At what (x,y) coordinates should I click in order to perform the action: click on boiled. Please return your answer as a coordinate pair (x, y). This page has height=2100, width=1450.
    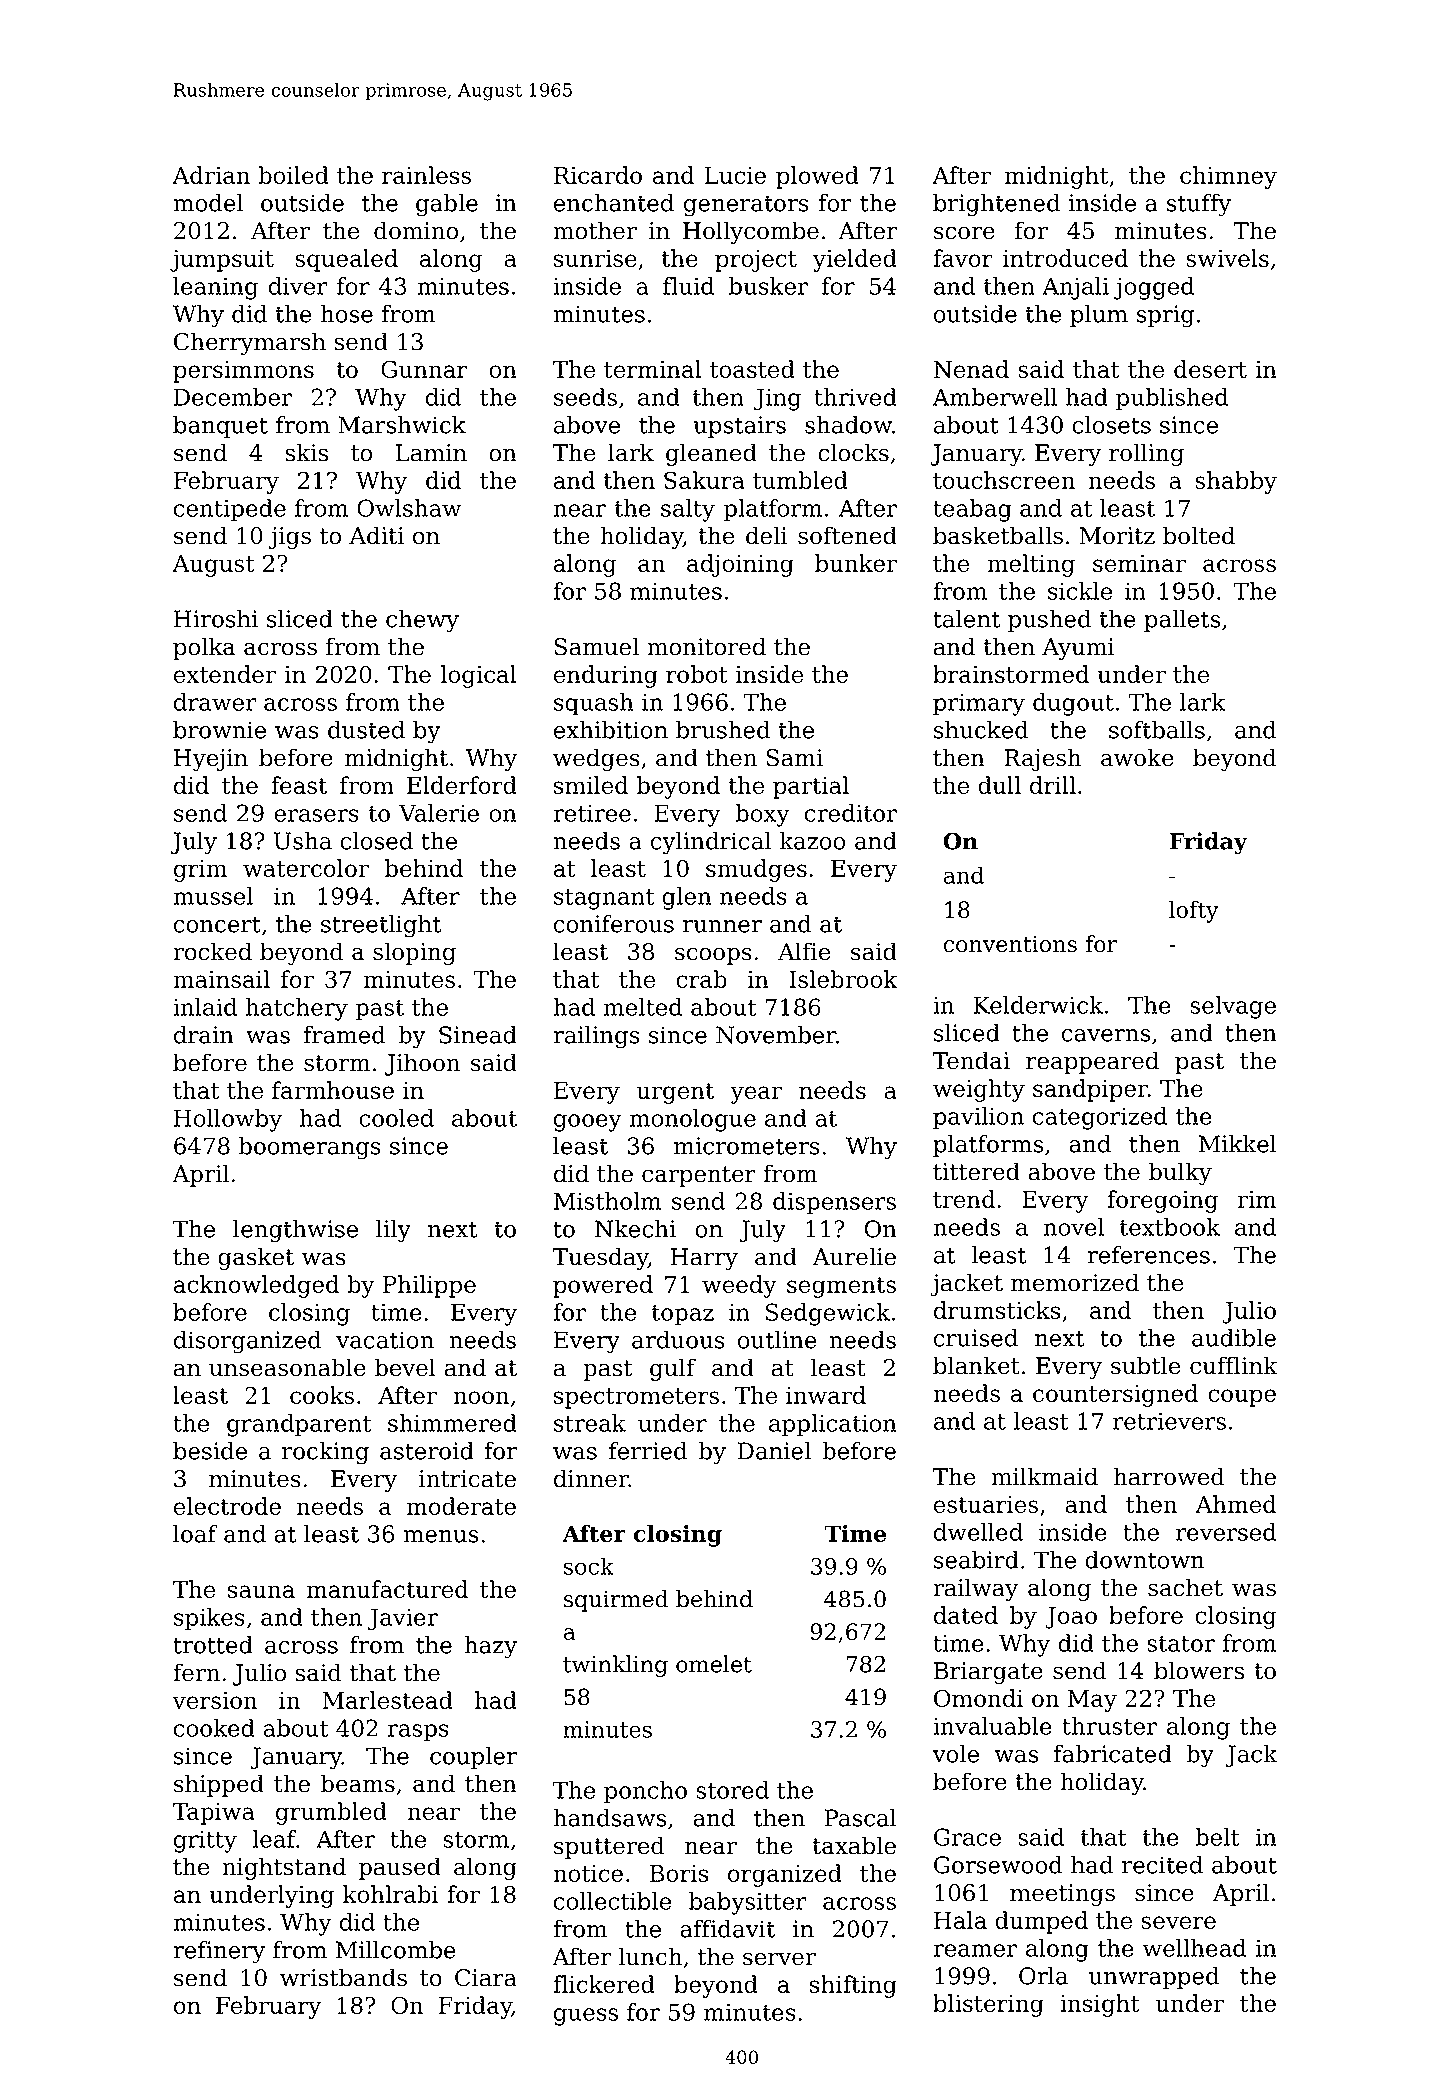
    Looking at the image, I should click on (293, 175).
